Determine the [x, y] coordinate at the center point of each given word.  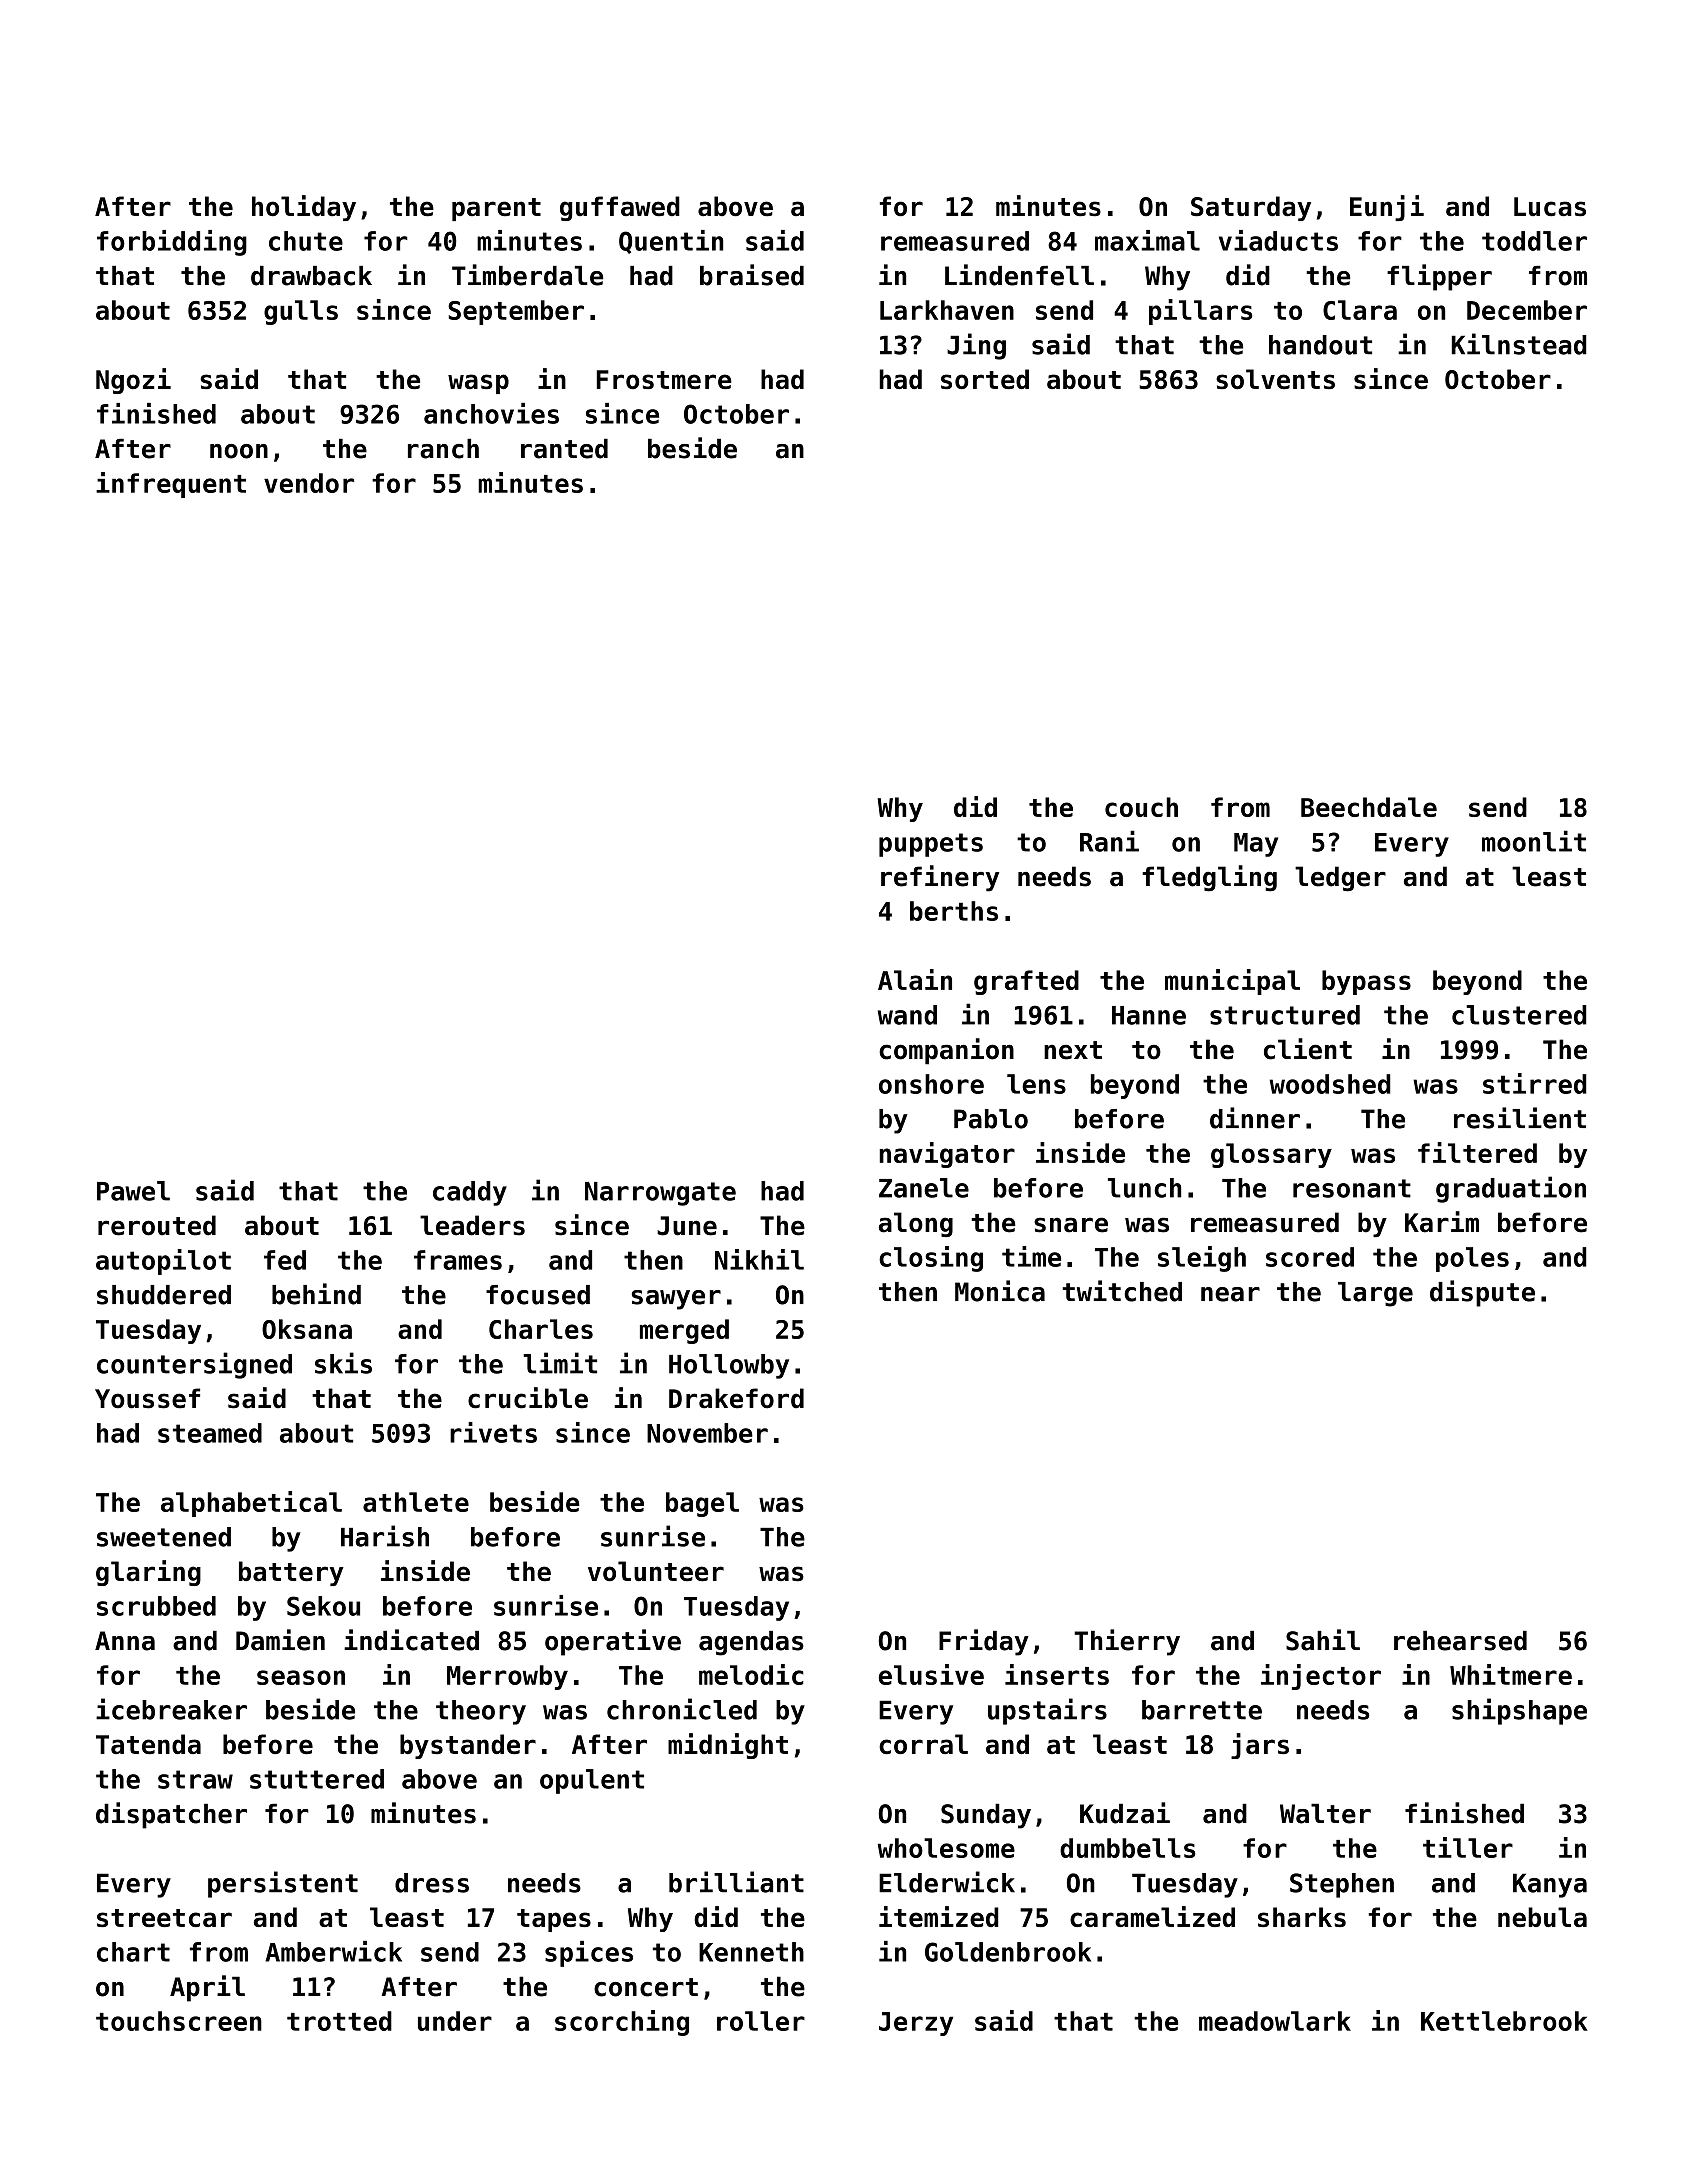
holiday [304, 208]
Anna [125, 1641]
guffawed [620, 208]
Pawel [133, 1191]
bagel [702, 1504]
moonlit [1534, 841]
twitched [1122, 1291]
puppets [931, 845]
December [1527, 310]
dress [432, 1883]
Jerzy [916, 2024]
